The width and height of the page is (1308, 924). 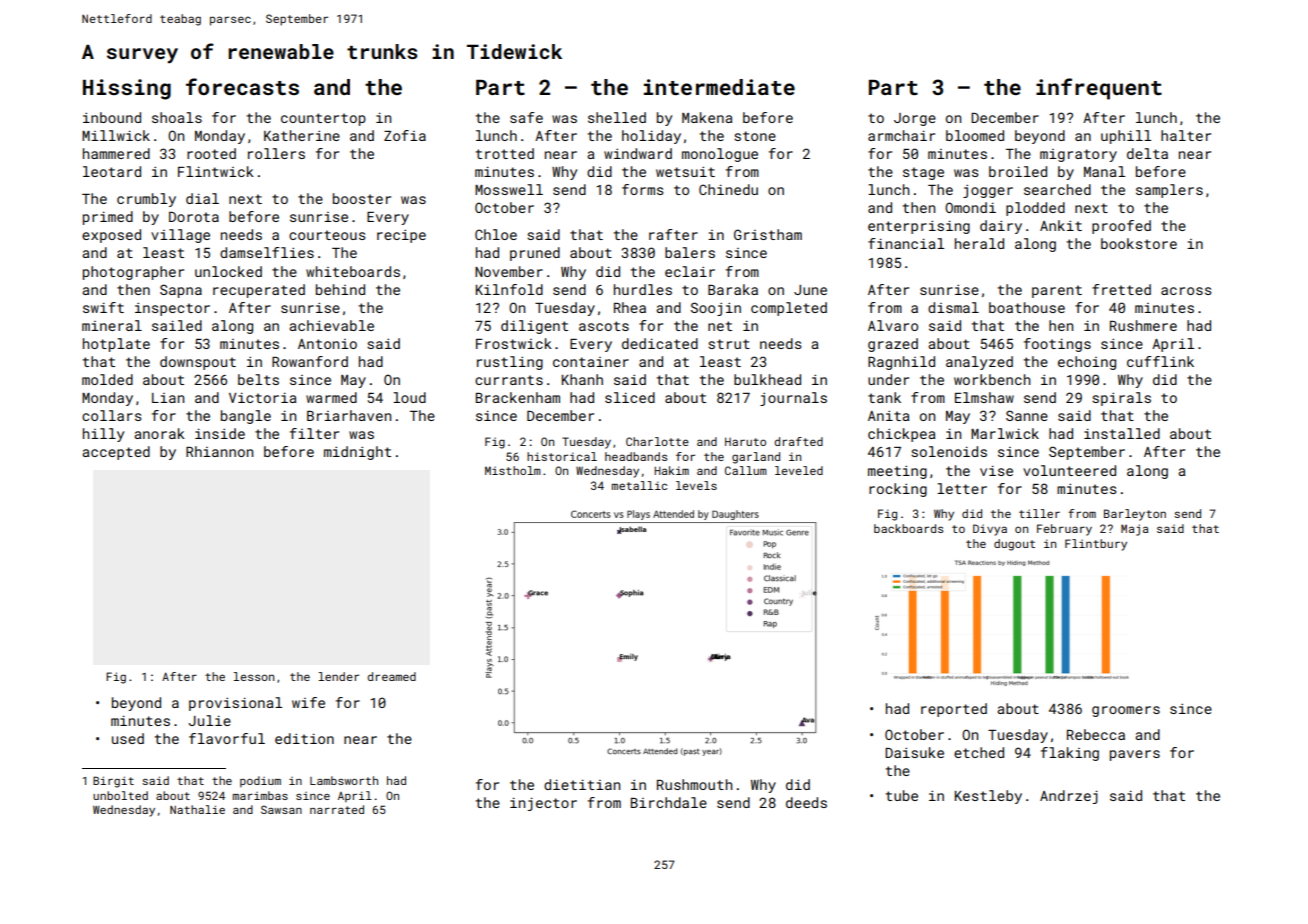 I want to click on migratory, so click(x=1078, y=155).
